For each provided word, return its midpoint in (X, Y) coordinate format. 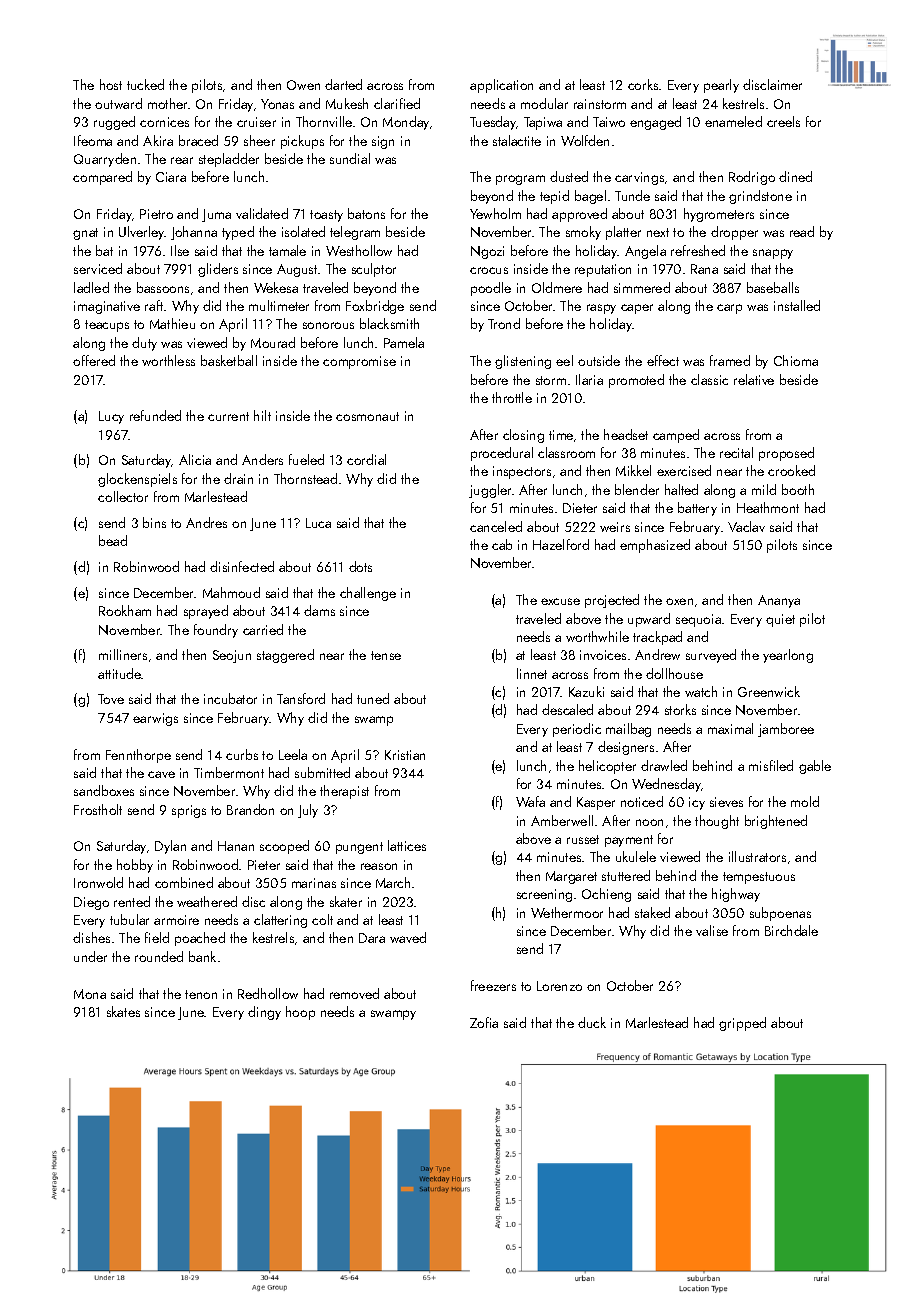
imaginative (107, 307)
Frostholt (98, 809)
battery (697, 509)
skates (123, 1011)
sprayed (206, 612)
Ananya (779, 601)
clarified (397, 103)
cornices (164, 122)
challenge (368, 594)
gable (815, 767)
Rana (704, 269)
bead (113, 540)
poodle (491, 289)
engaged (655, 123)
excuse (560, 601)
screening (544, 895)
